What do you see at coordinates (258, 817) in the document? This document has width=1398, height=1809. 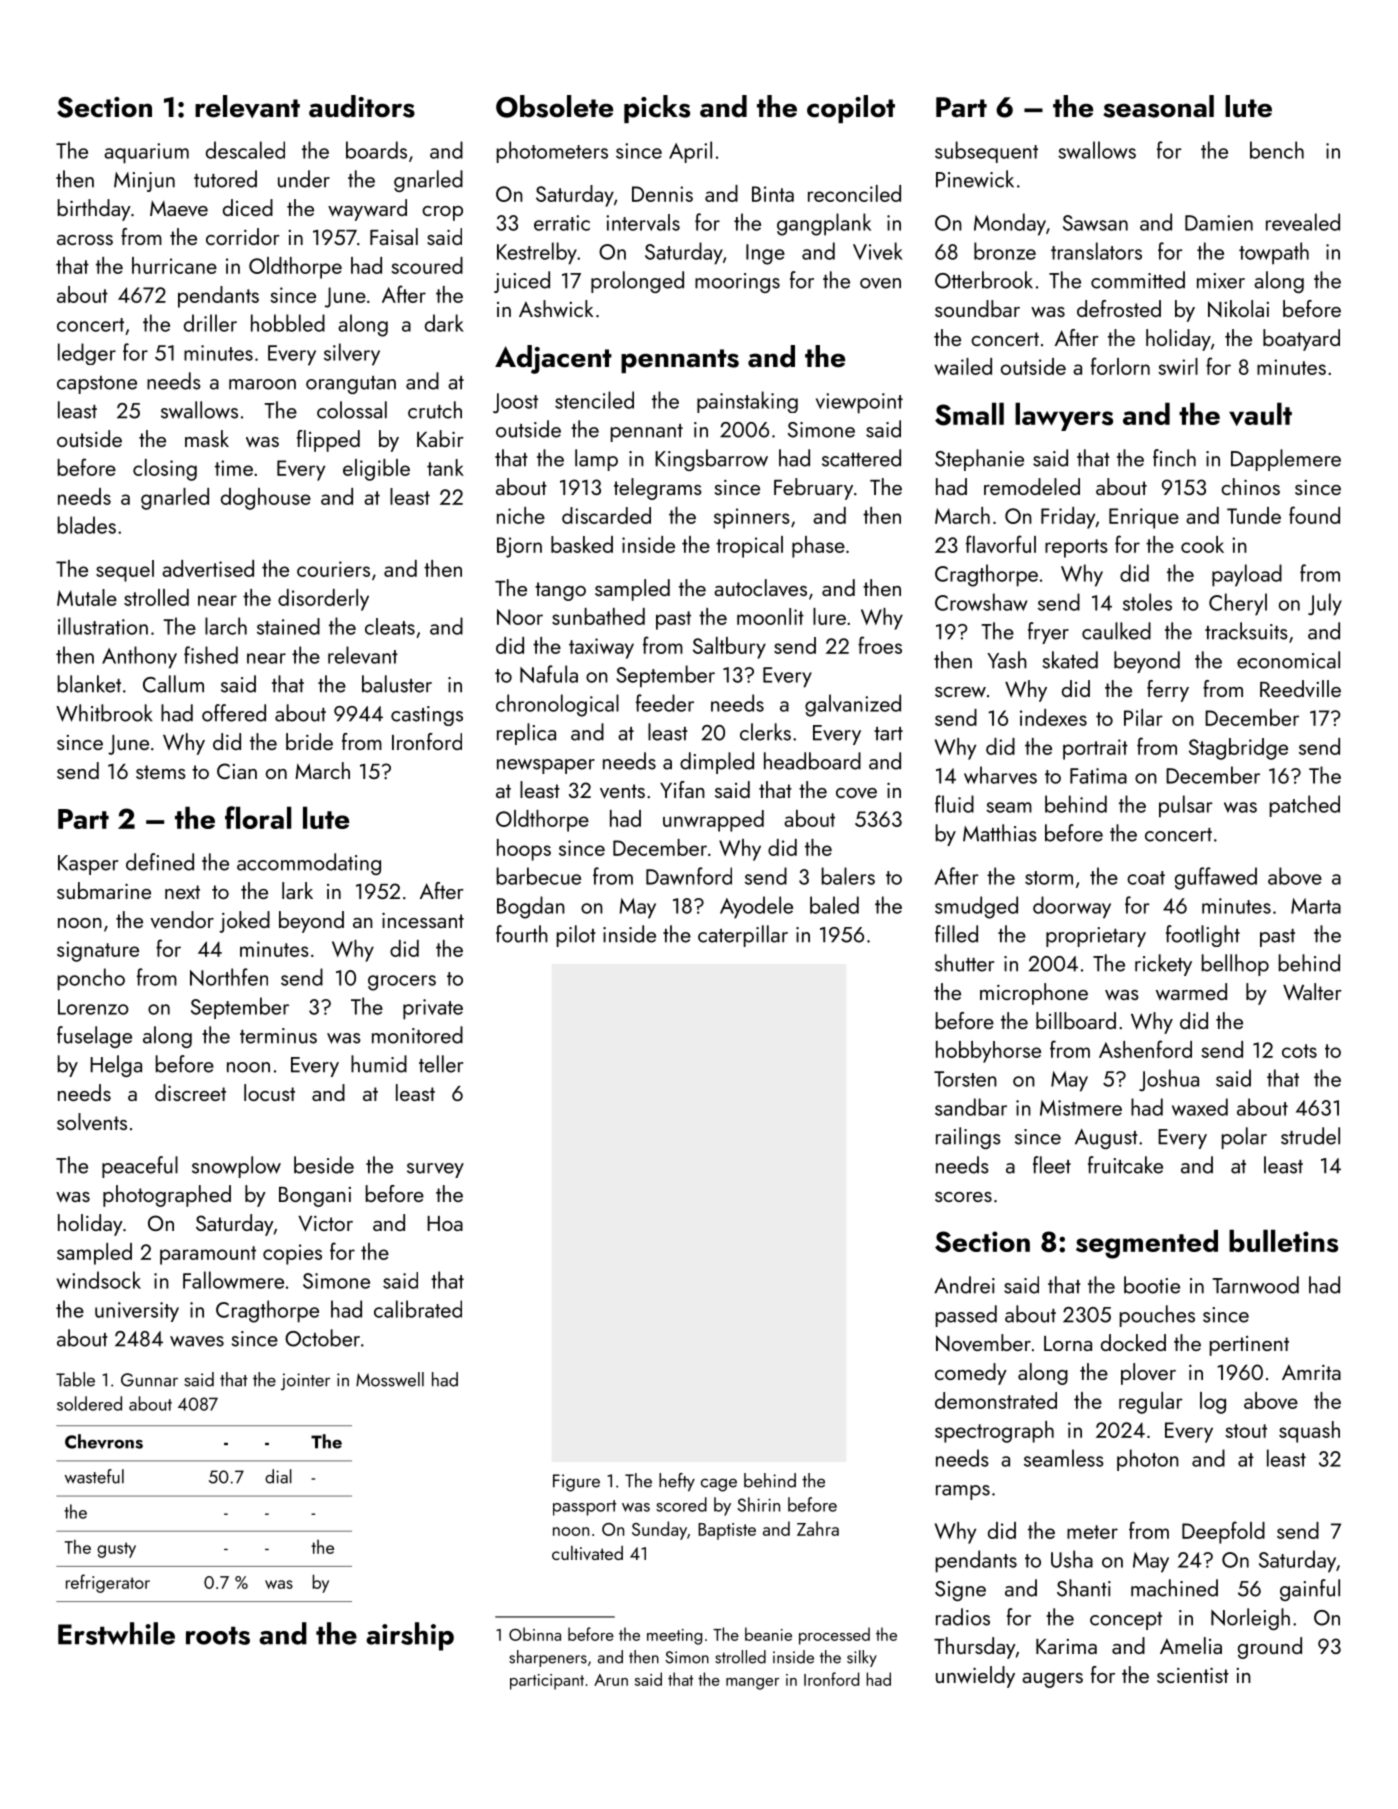 I see `floral` at bounding box center [258, 817].
